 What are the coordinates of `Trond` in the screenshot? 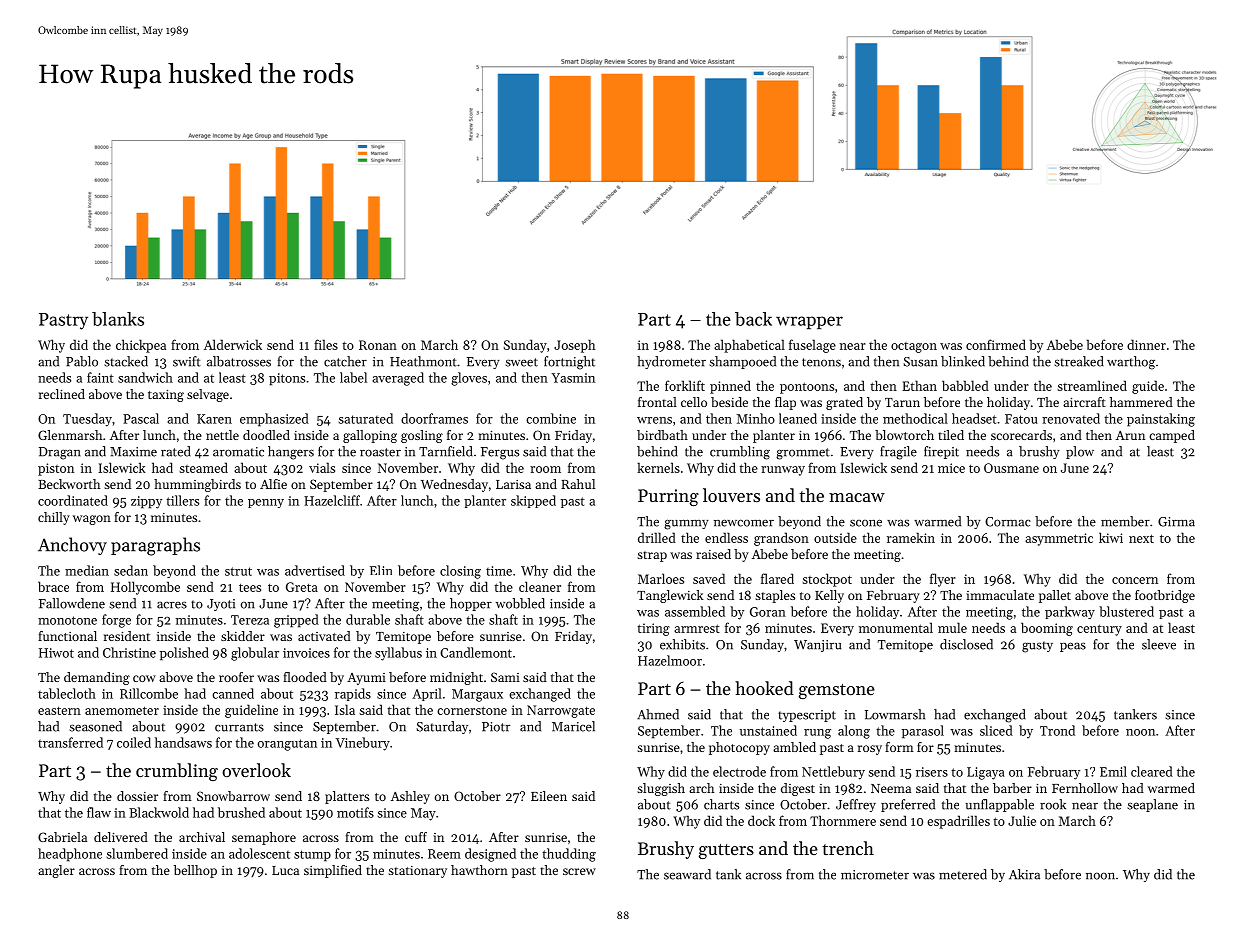 It's located at (1057, 730).
